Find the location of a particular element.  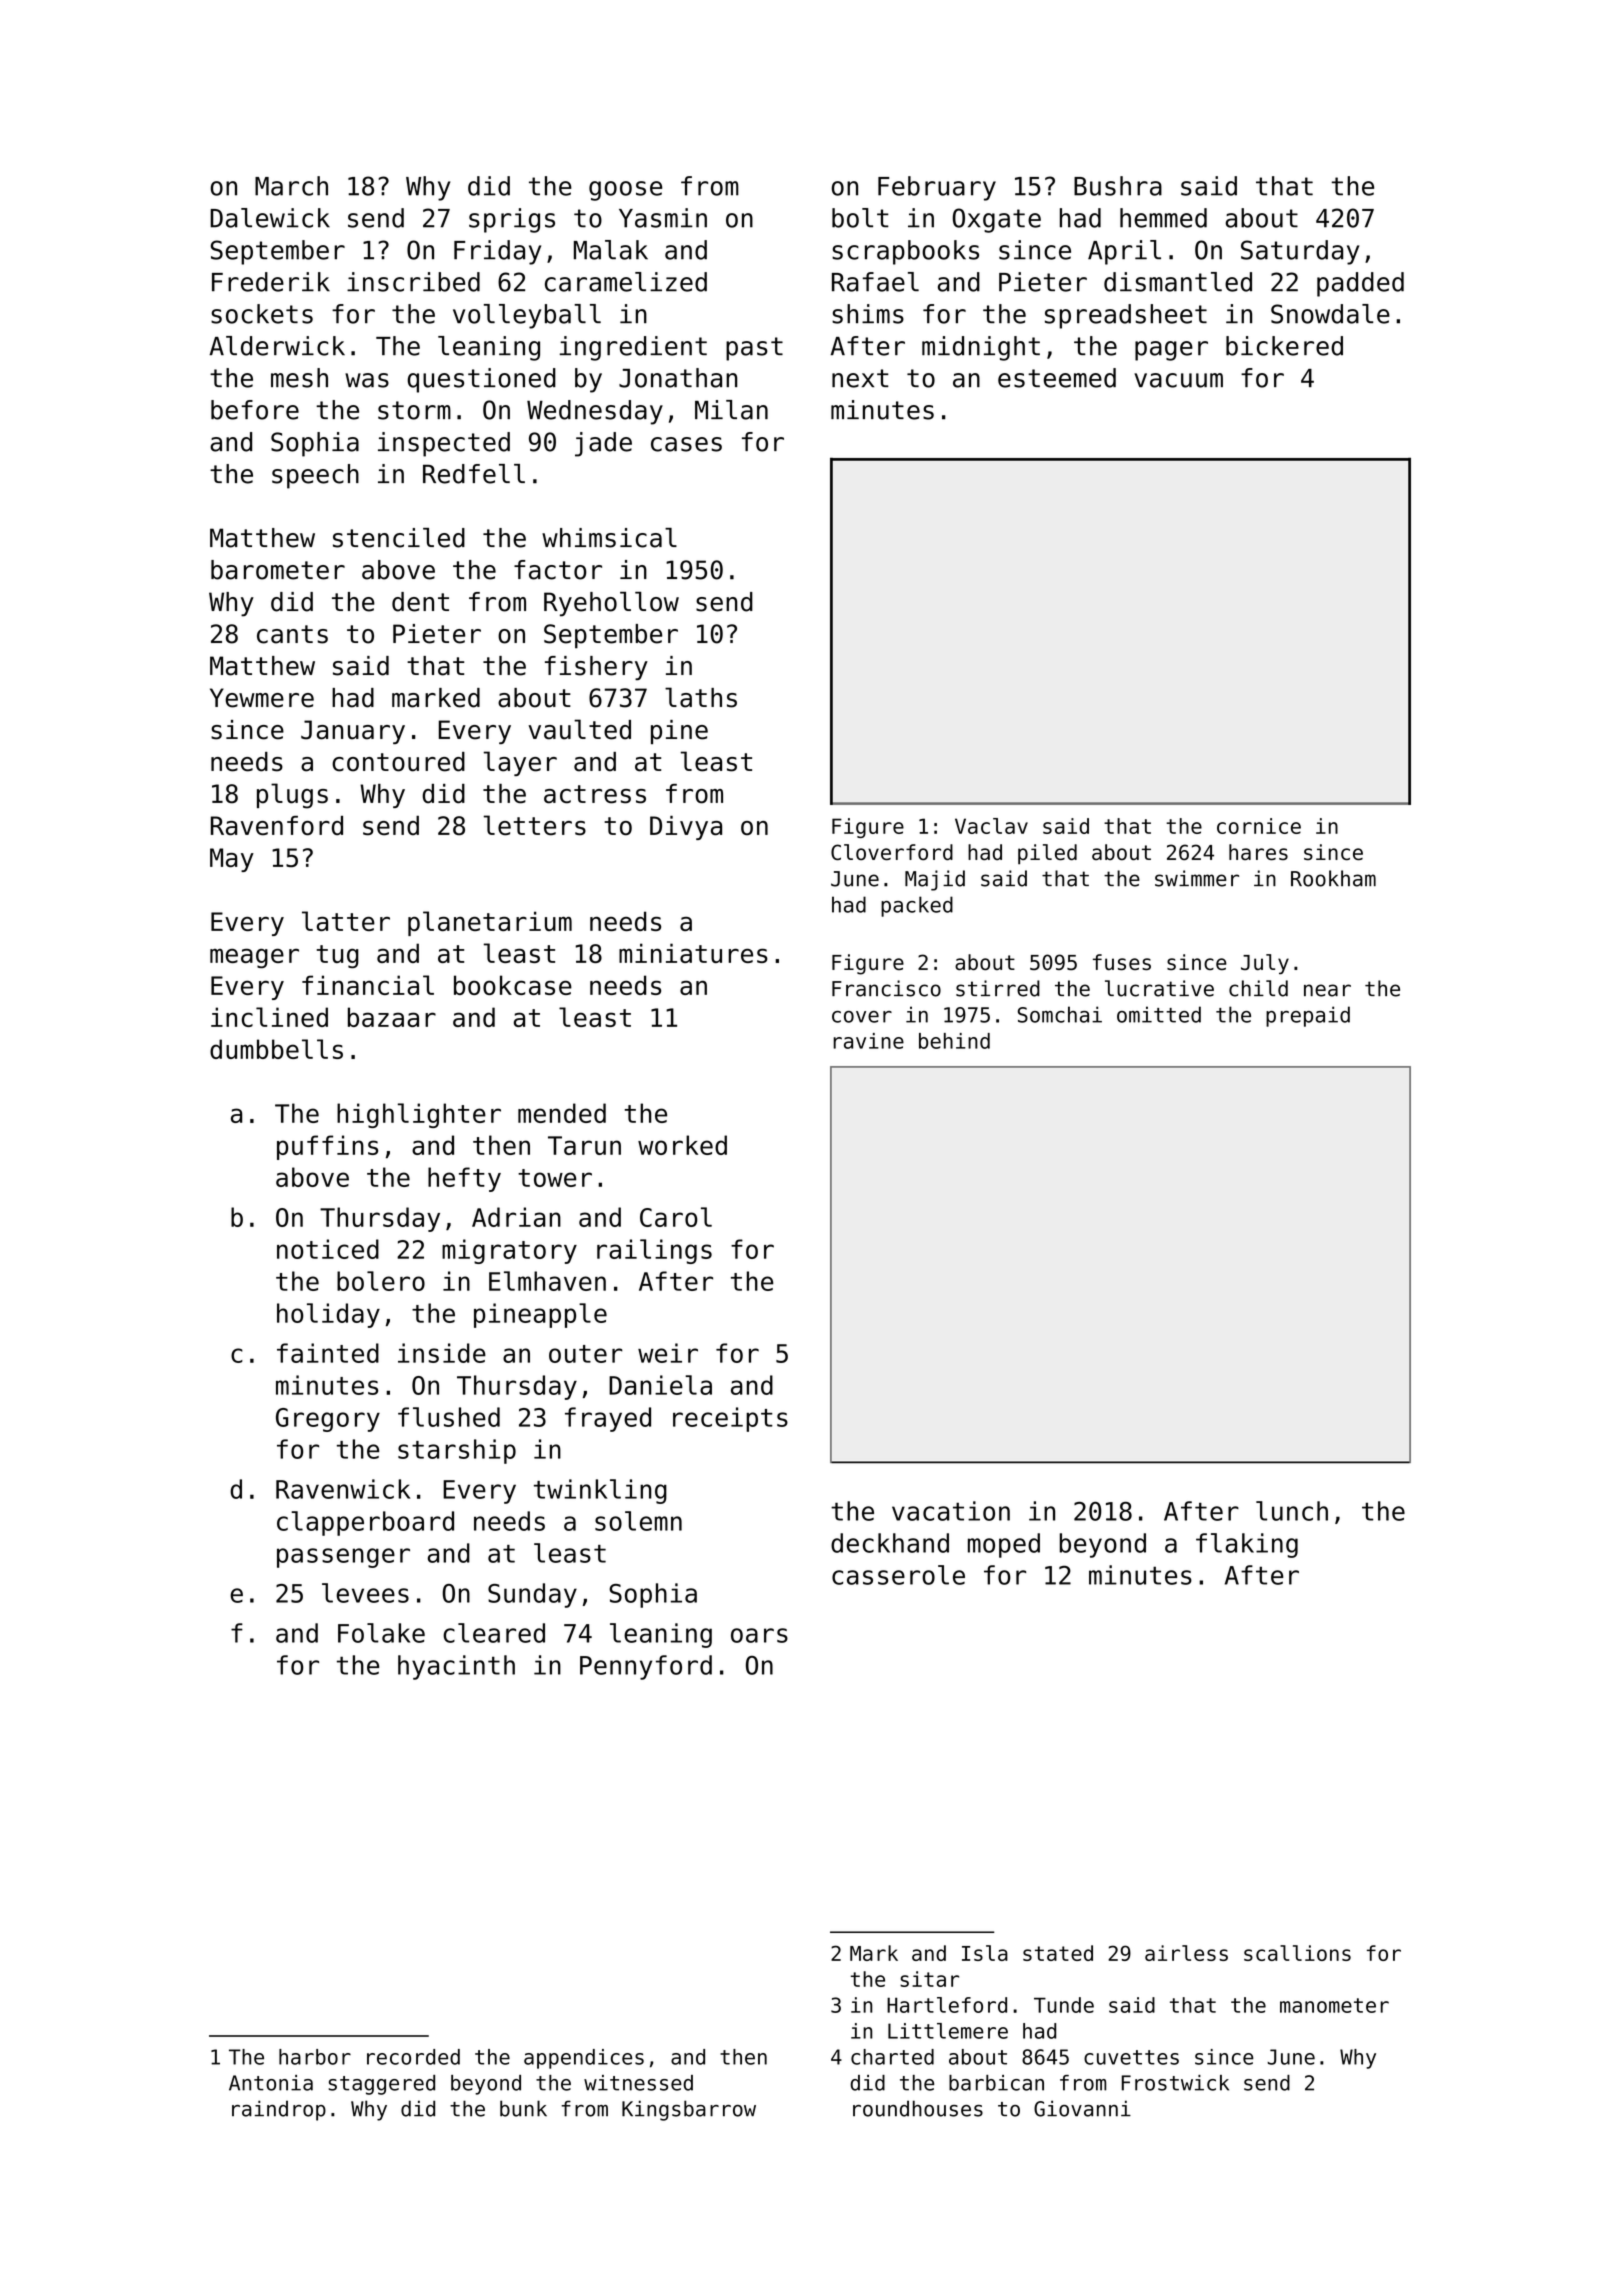

planetarium is located at coordinates (490, 923).
